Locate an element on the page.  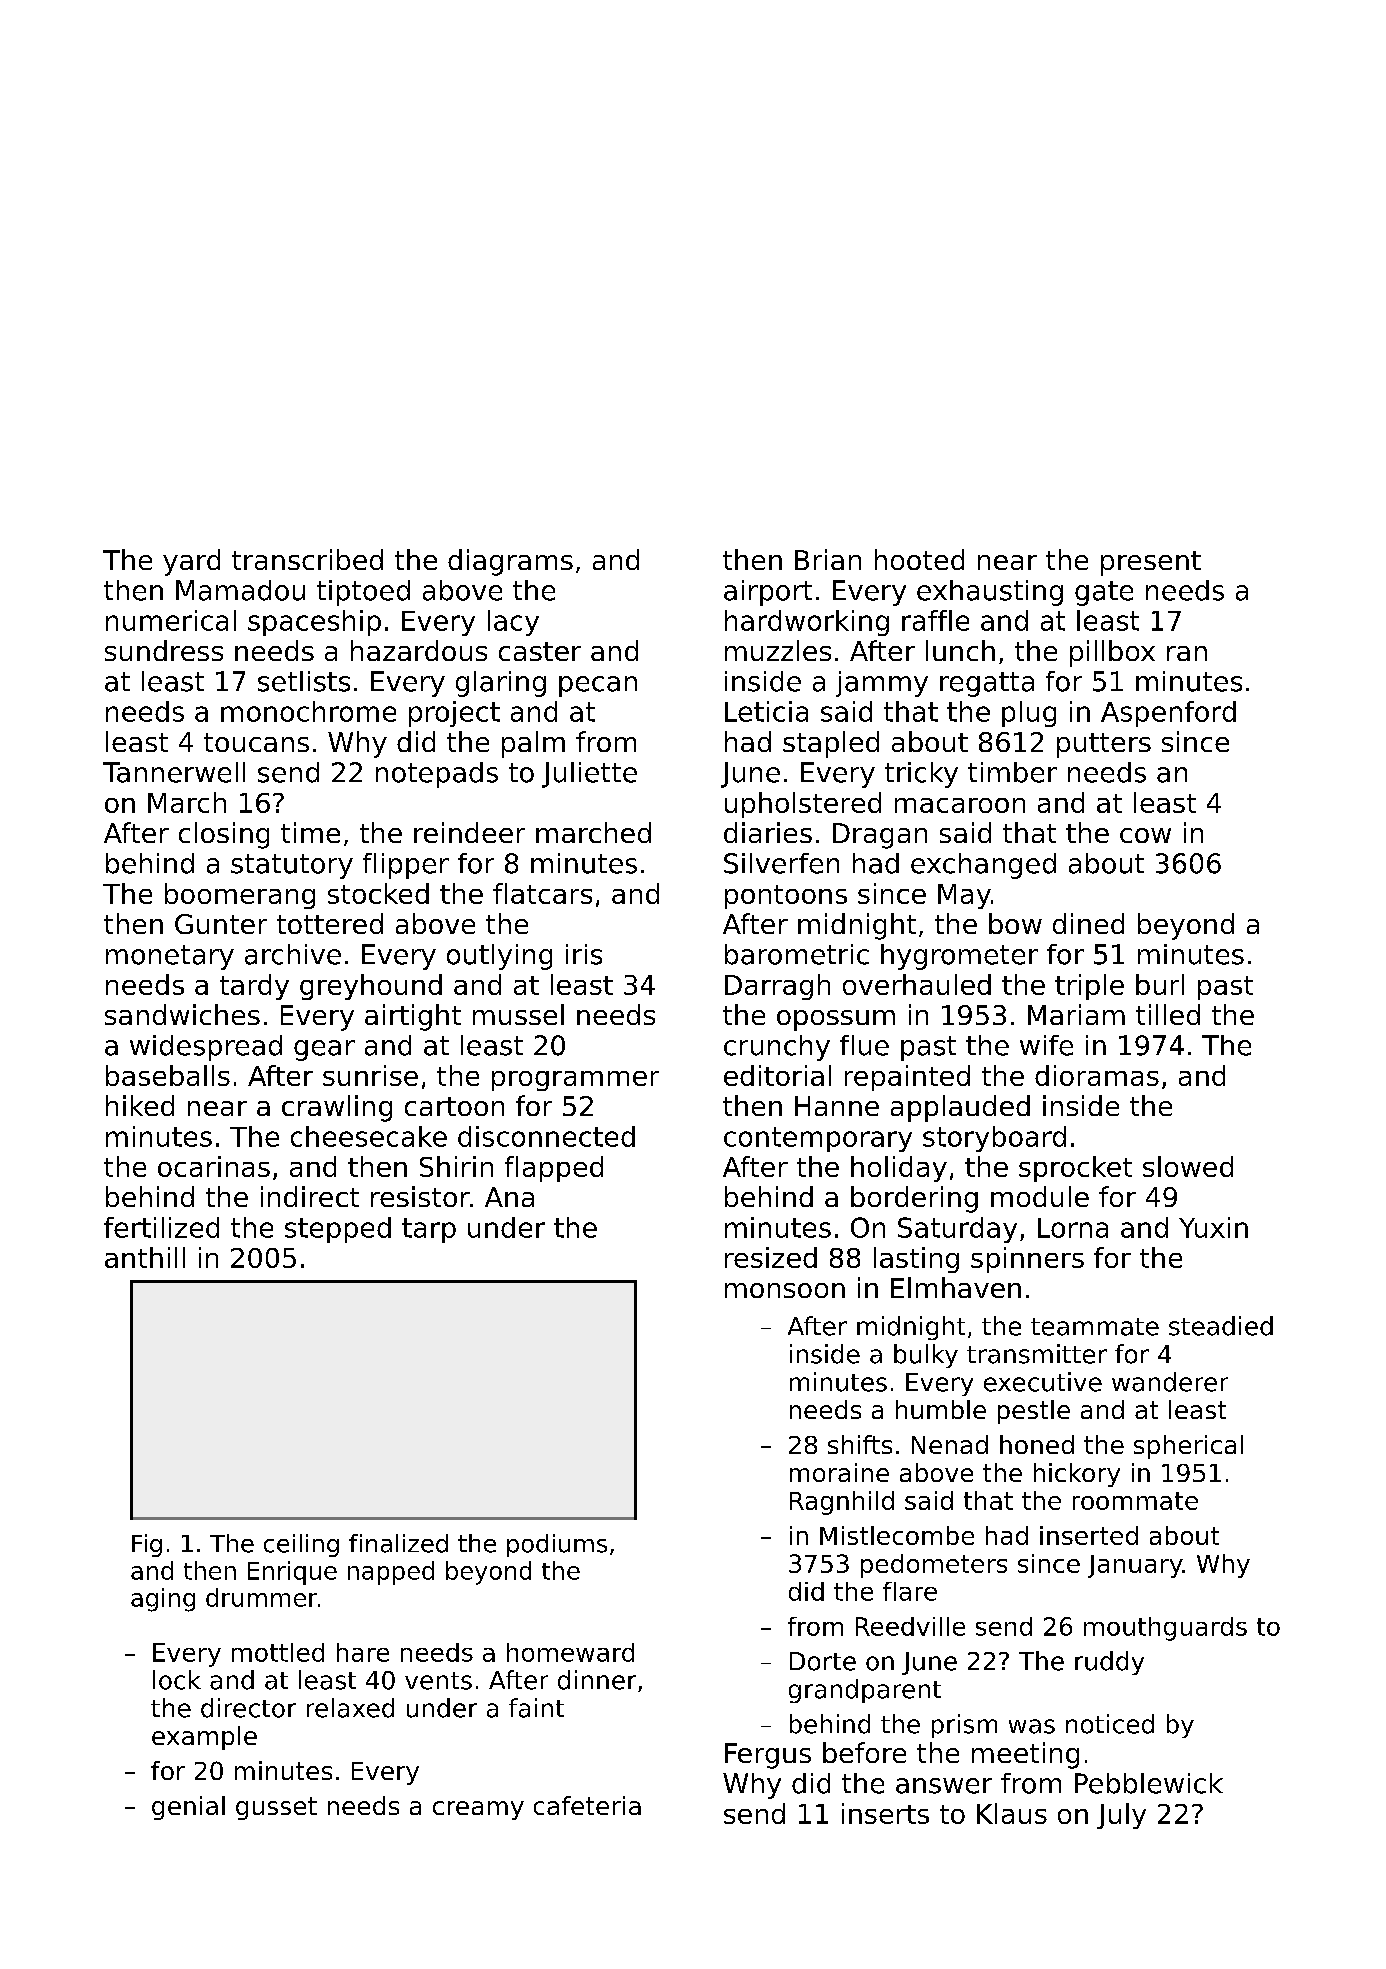
hooted is located at coordinates (919, 559).
